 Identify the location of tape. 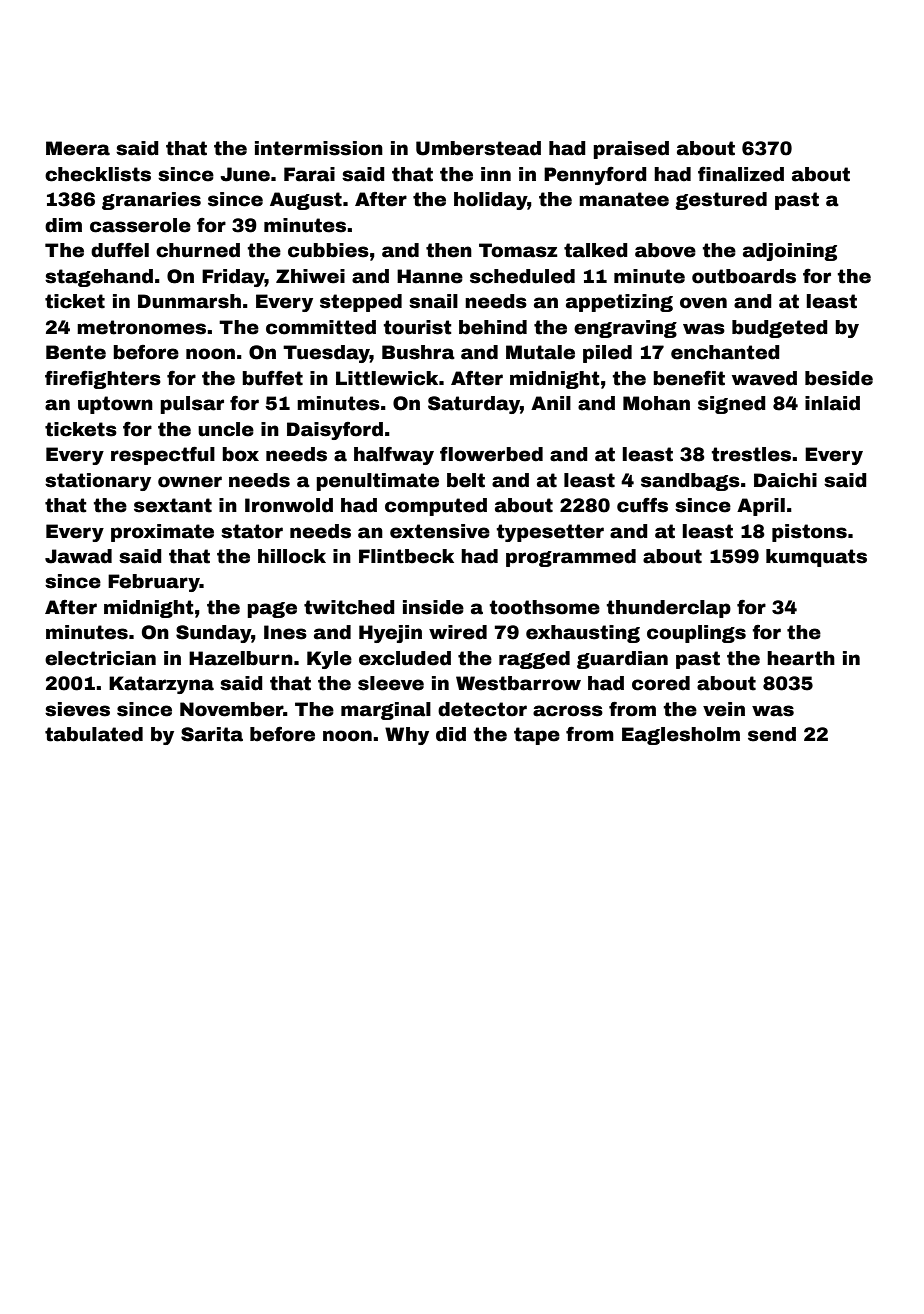
(537, 736).
